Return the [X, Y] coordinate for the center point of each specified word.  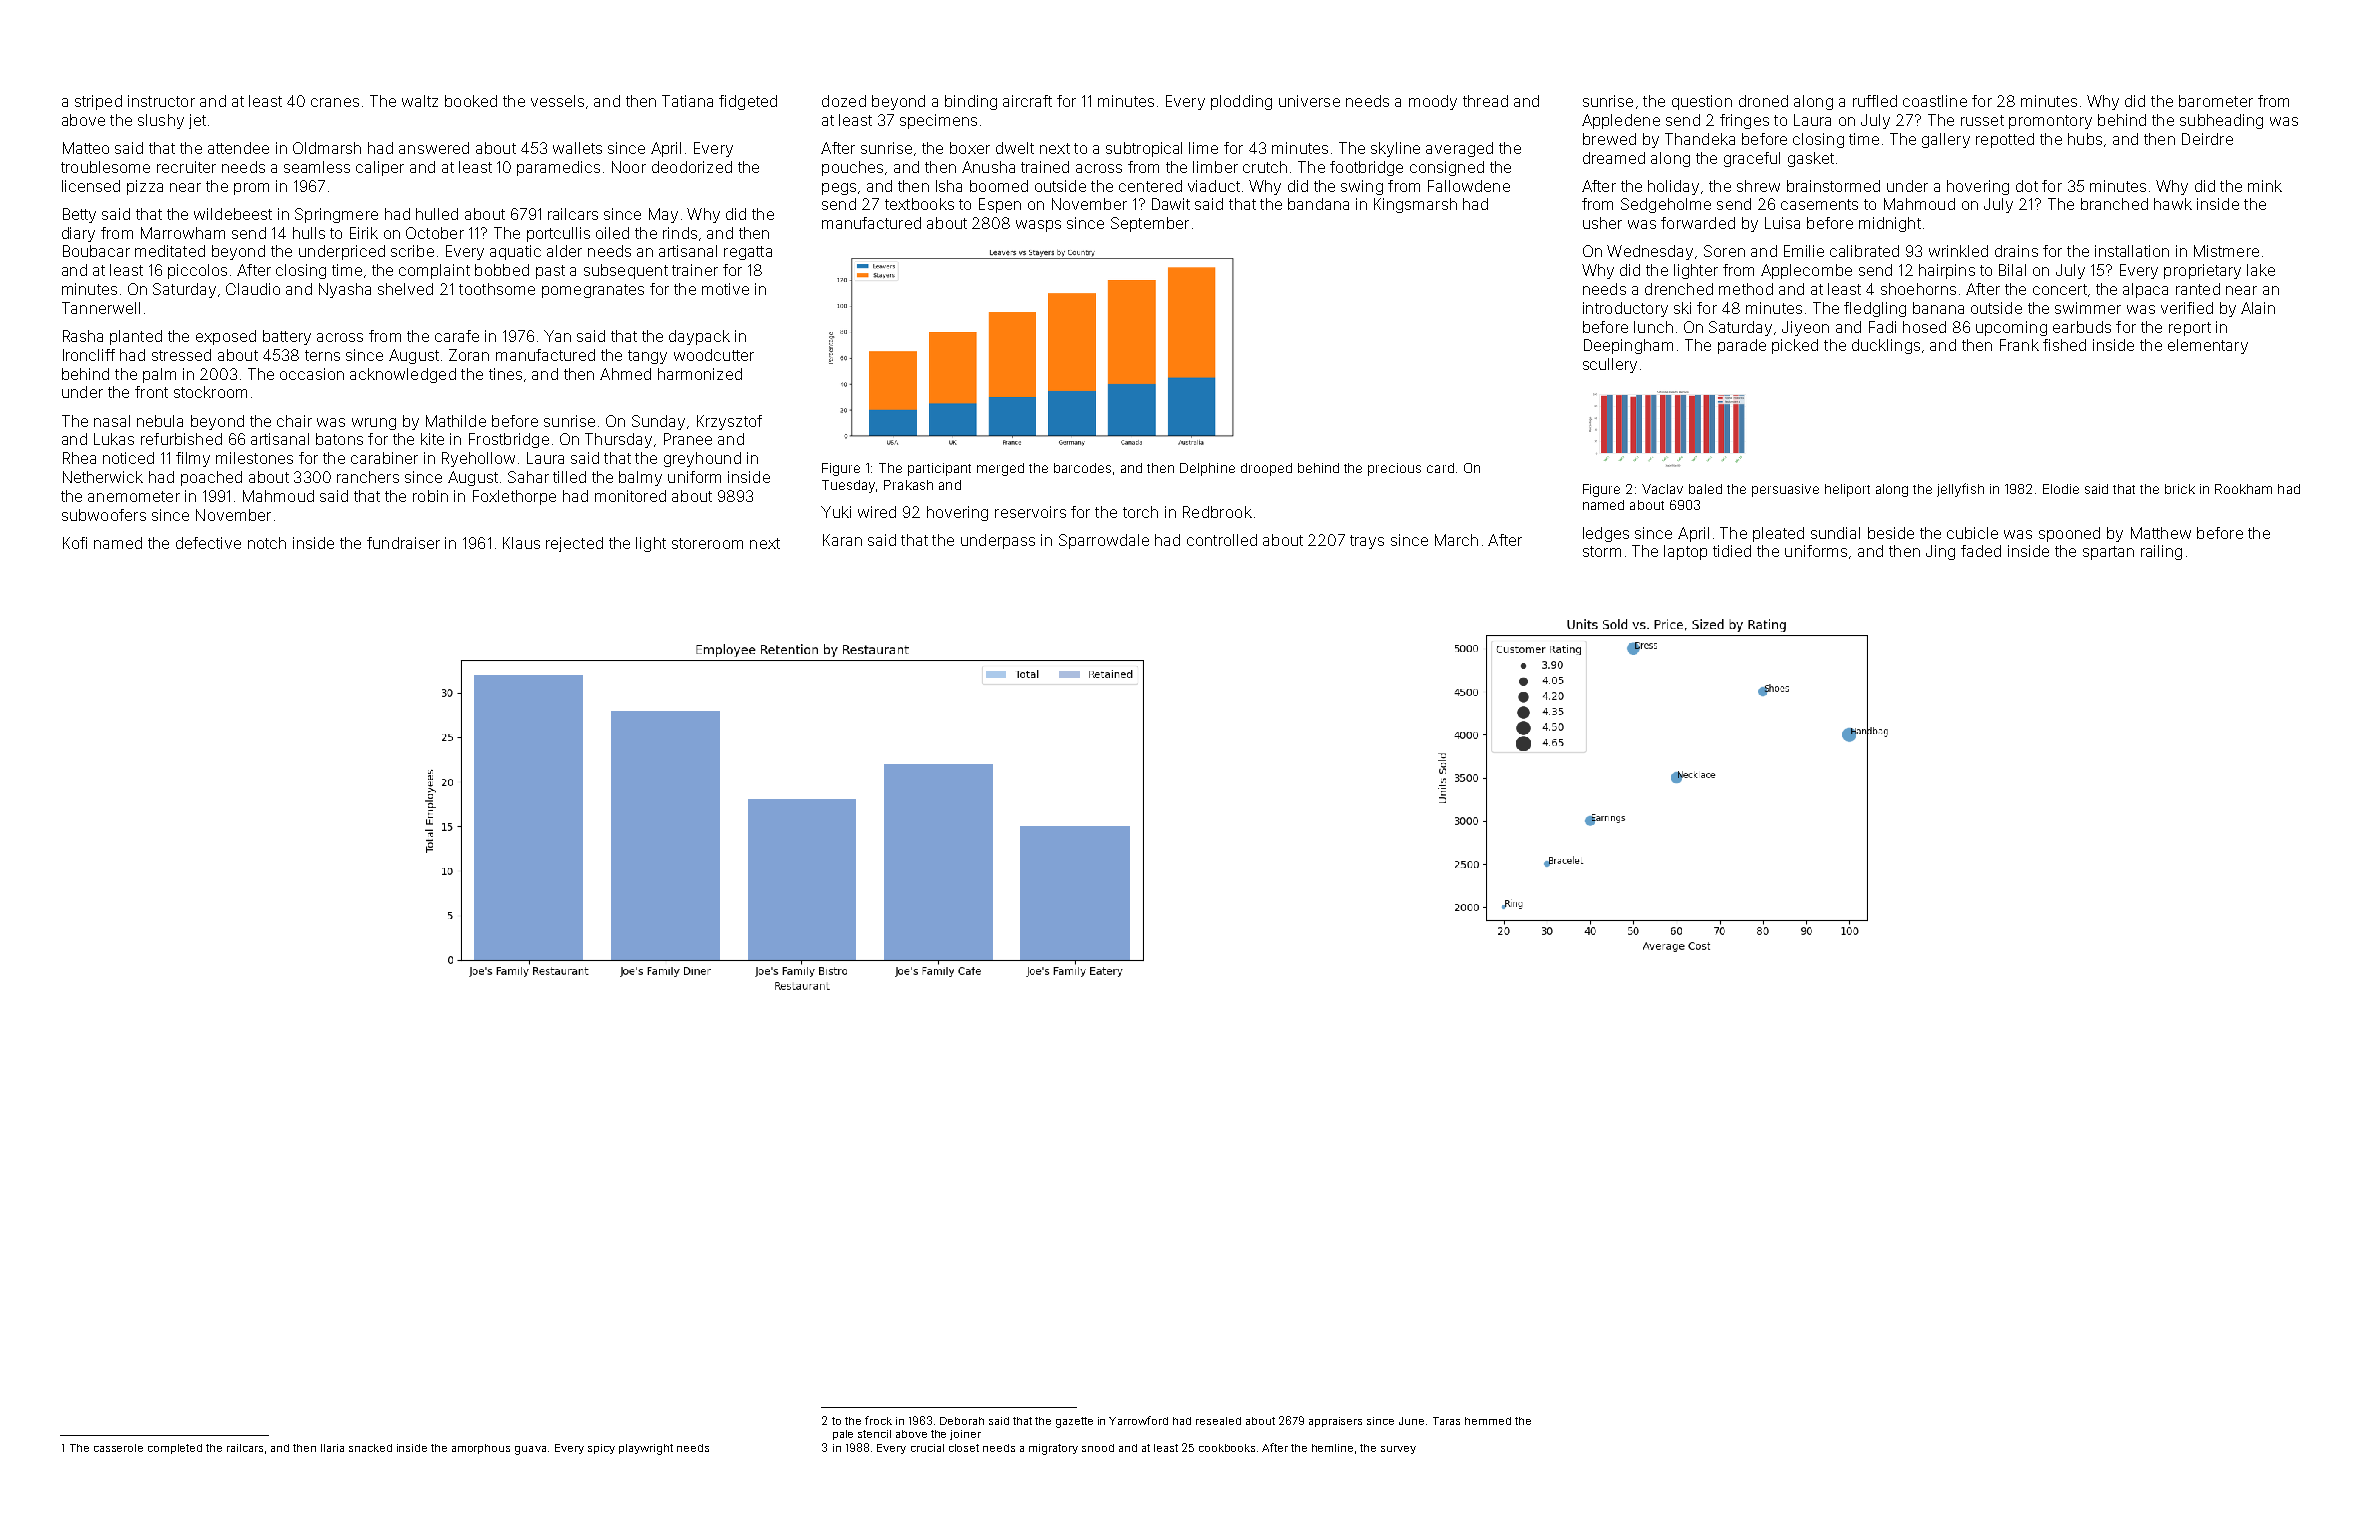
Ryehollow [478, 459]
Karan [842, 540]
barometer [2216, 101]
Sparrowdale [1104, 541]
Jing [1940, 552]
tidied [1732, 551]
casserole [118, 1448]
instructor [161, 101]
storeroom [707, 543]
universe [1309, 101]
